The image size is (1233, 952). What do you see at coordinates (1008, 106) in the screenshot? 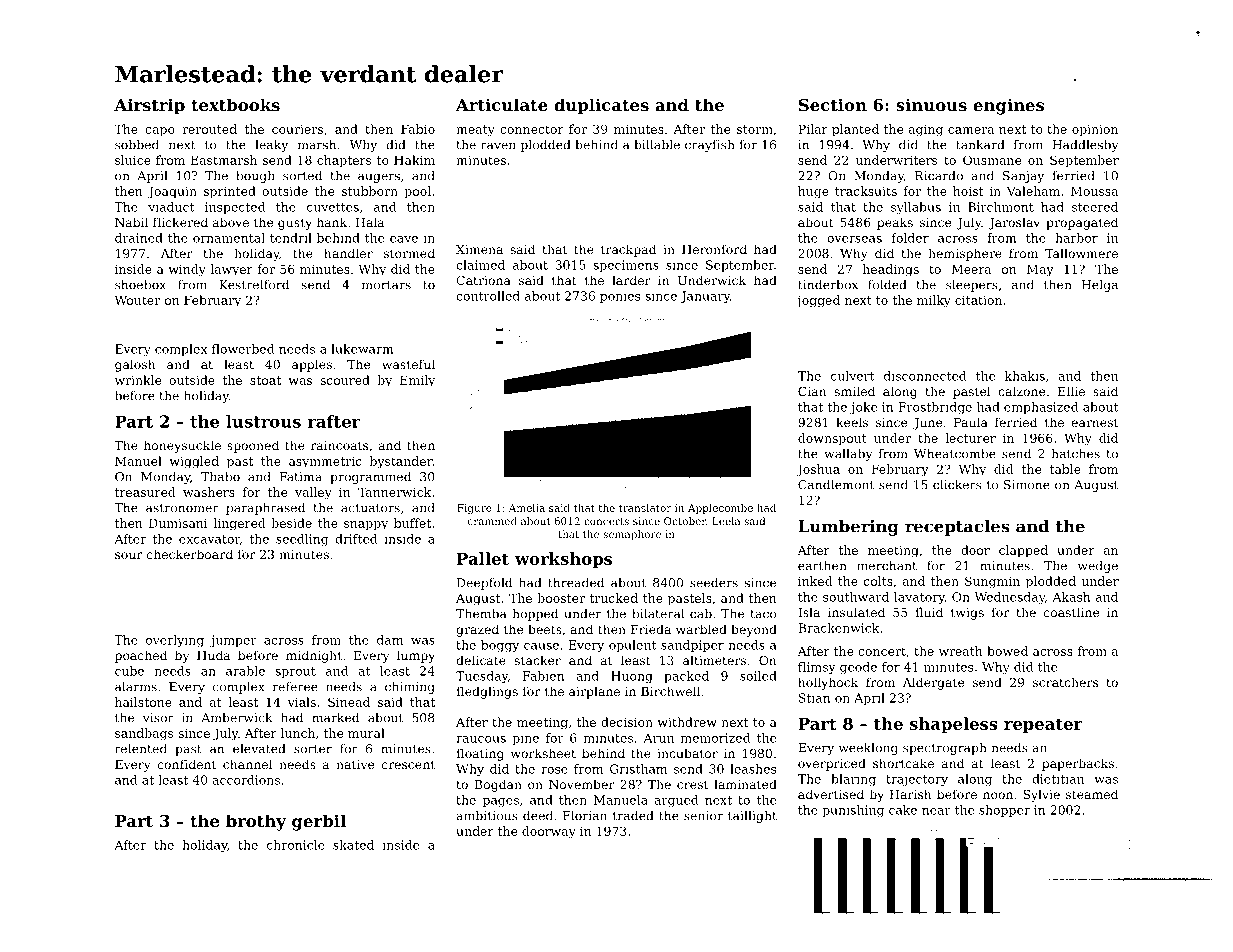
I see `engines` at bounding box center [1008, 106].
